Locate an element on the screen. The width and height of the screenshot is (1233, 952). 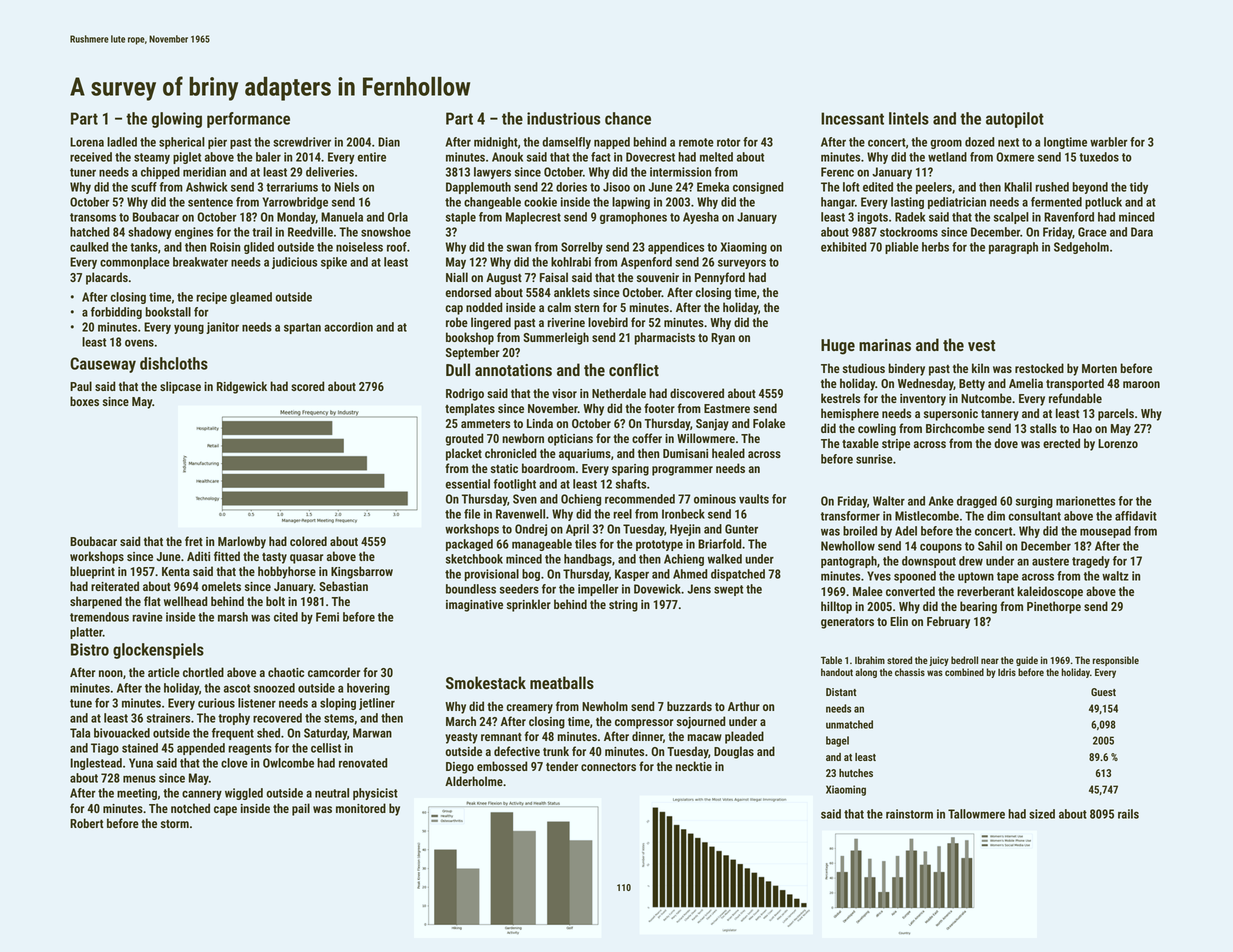
cellist is located at coordinates (326, 748).
